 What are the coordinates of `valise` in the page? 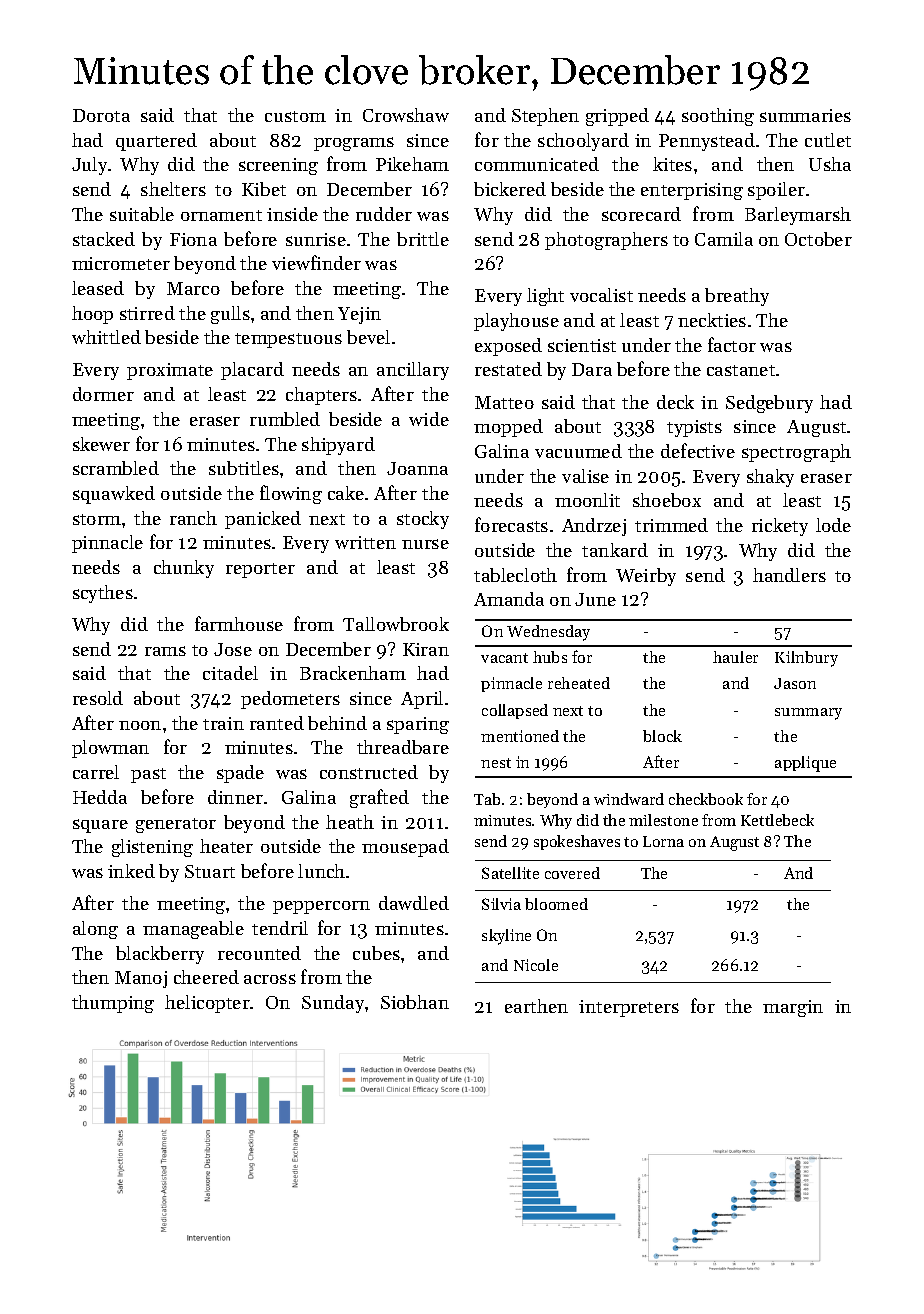 It's located at (585, 476).
